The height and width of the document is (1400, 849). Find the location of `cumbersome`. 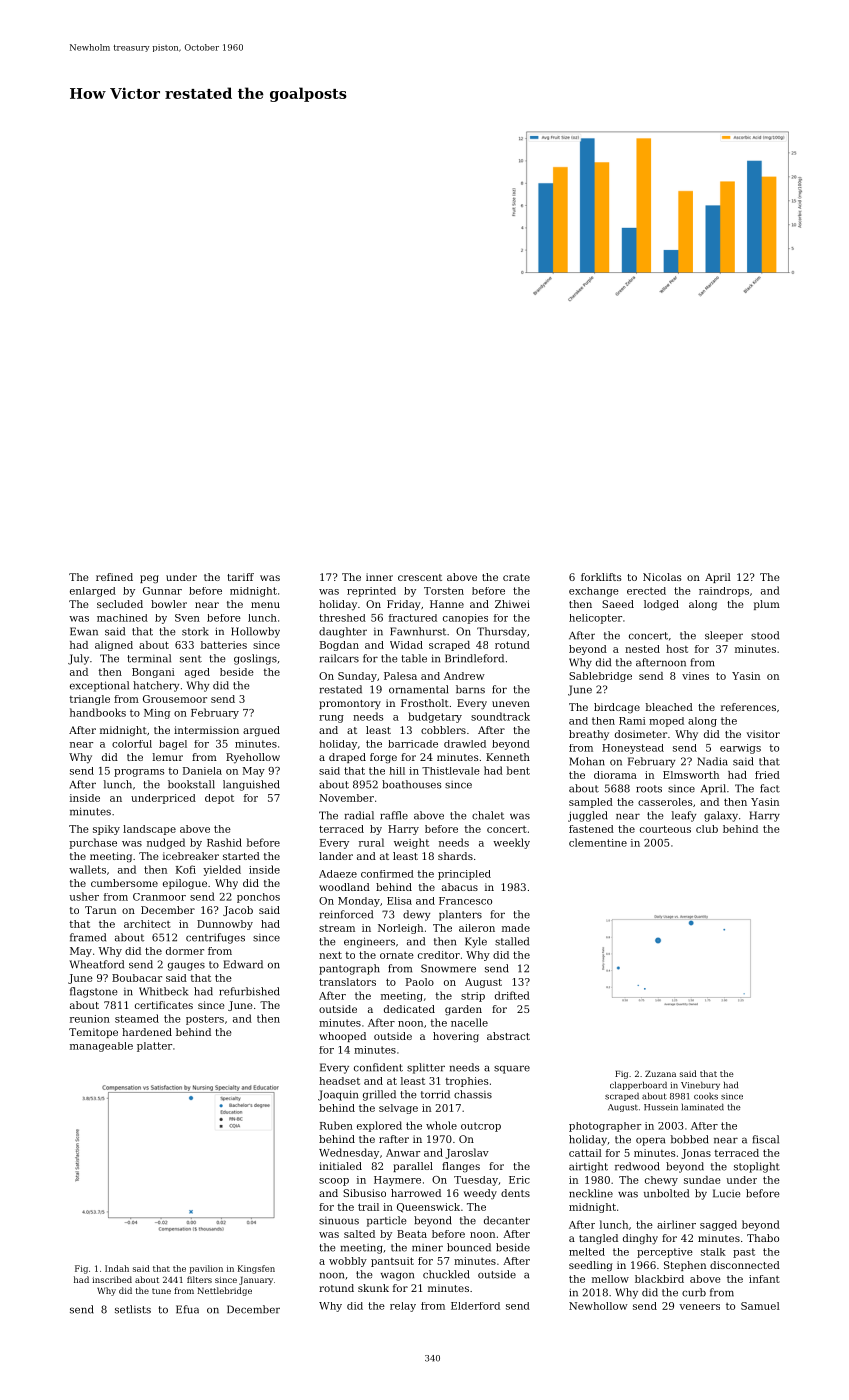

cumbersome is located at coordinates (124, 883).
